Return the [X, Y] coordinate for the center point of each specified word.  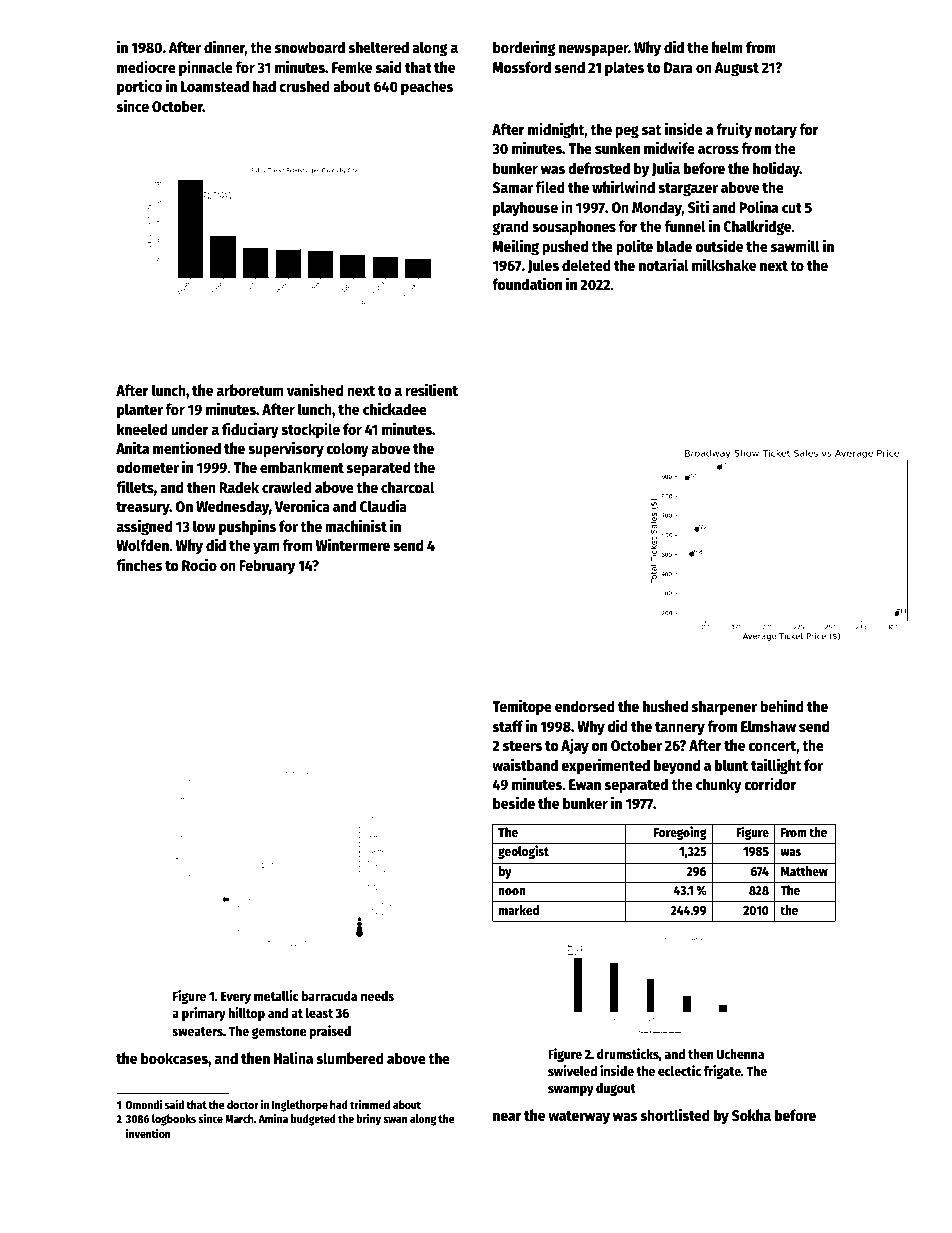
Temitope [522, 707]
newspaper [593, 50]
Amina [273, 1118]
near [507, 1116]
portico [139, 87]
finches [139, 564]
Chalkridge [757, 227]
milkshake [724, 264]
